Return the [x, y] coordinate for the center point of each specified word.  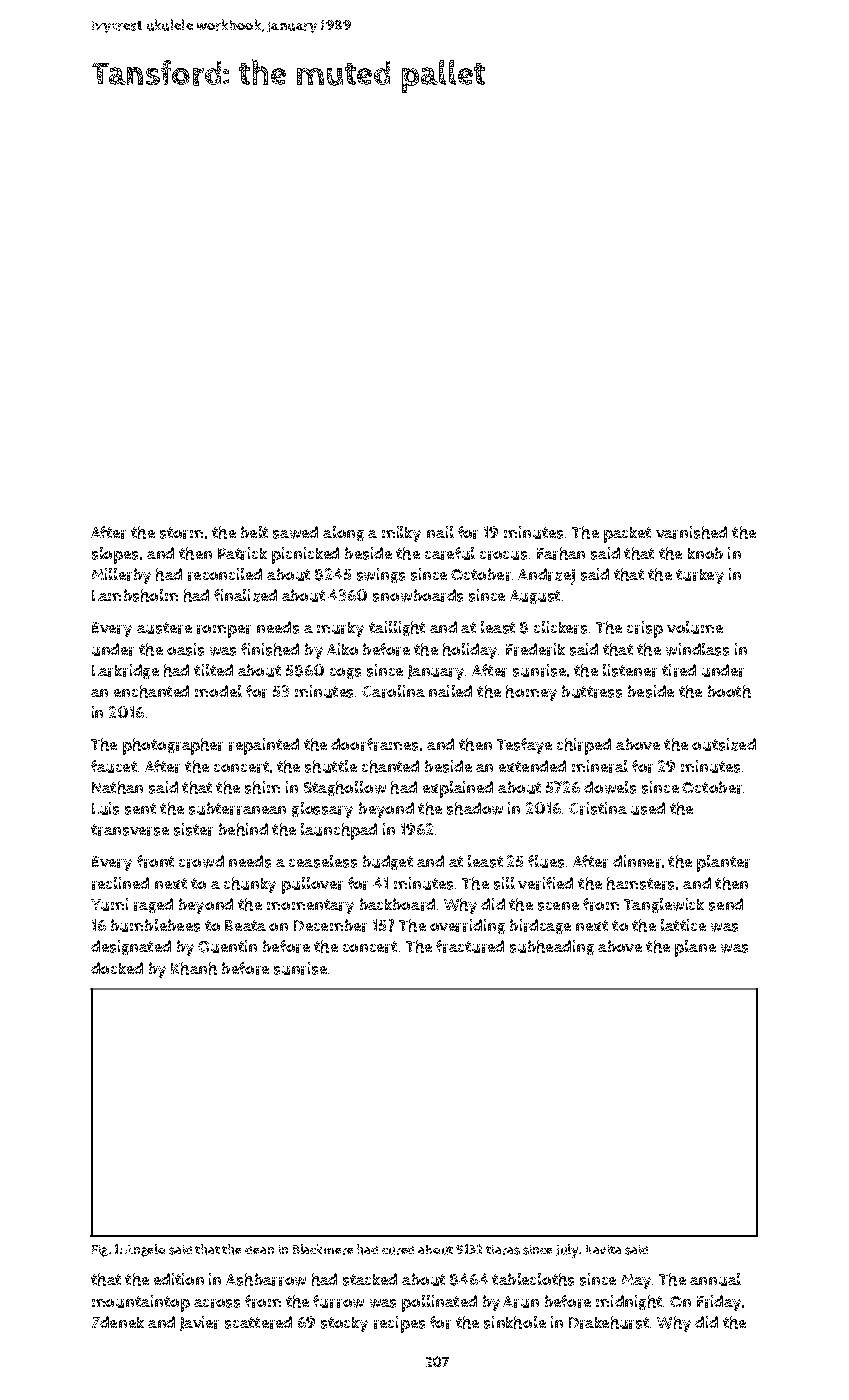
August [535, 597]
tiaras [503, 1250]
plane [695, 948]
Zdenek [118, 1322]
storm [181, 533]
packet [627, 535]
